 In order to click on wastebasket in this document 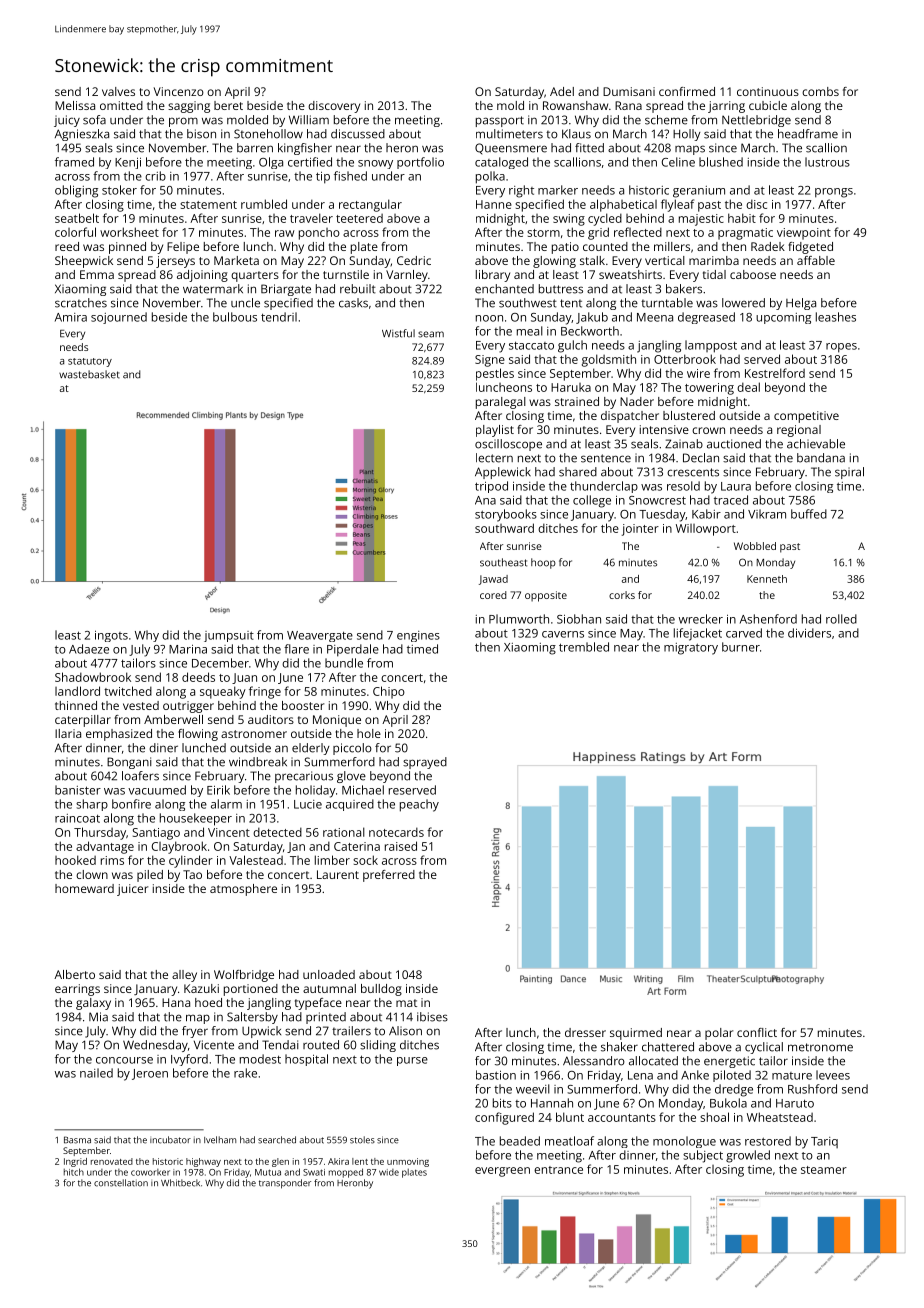, I will do `click(89, 374)`.
